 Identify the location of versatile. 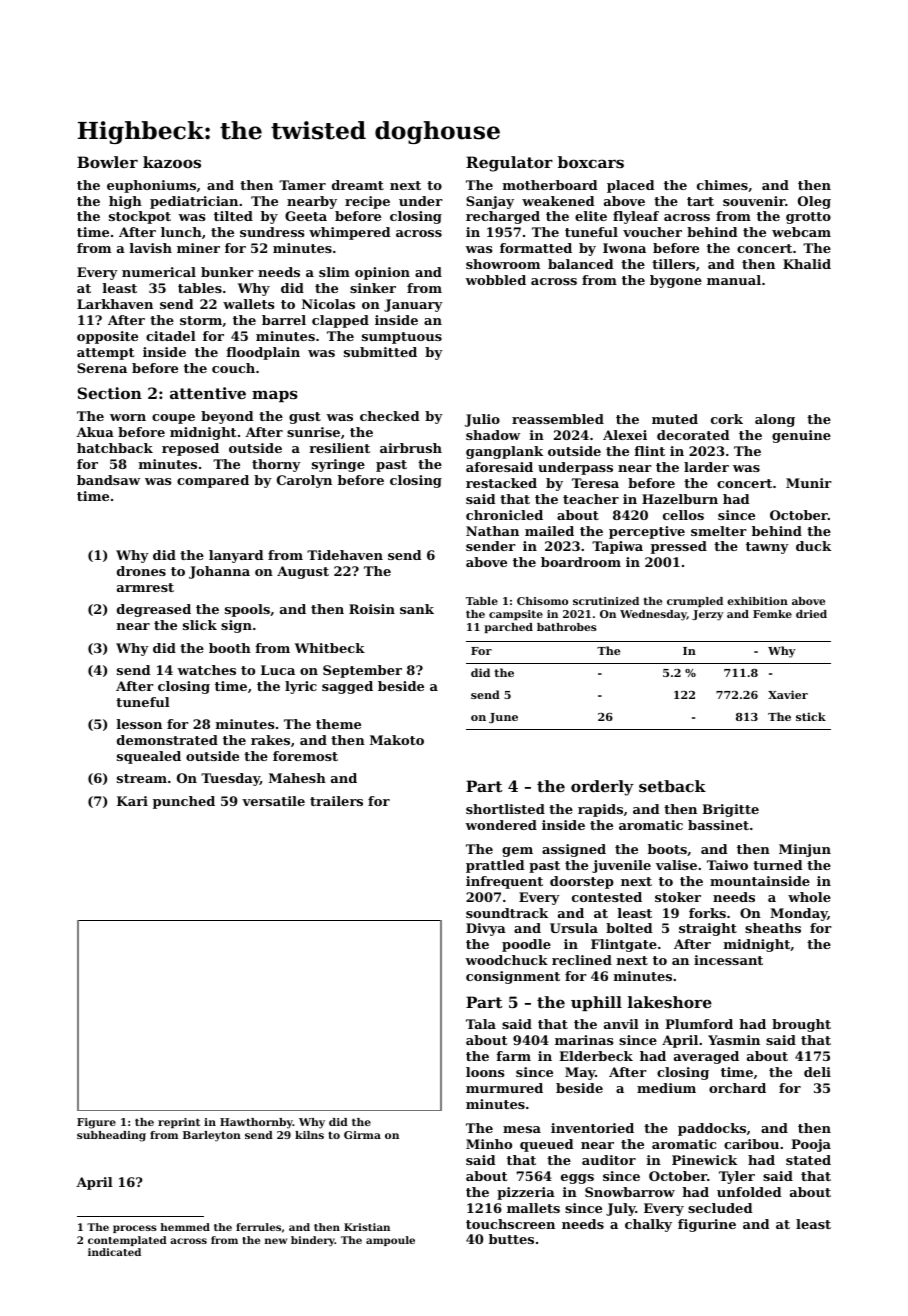
(273, 801).
